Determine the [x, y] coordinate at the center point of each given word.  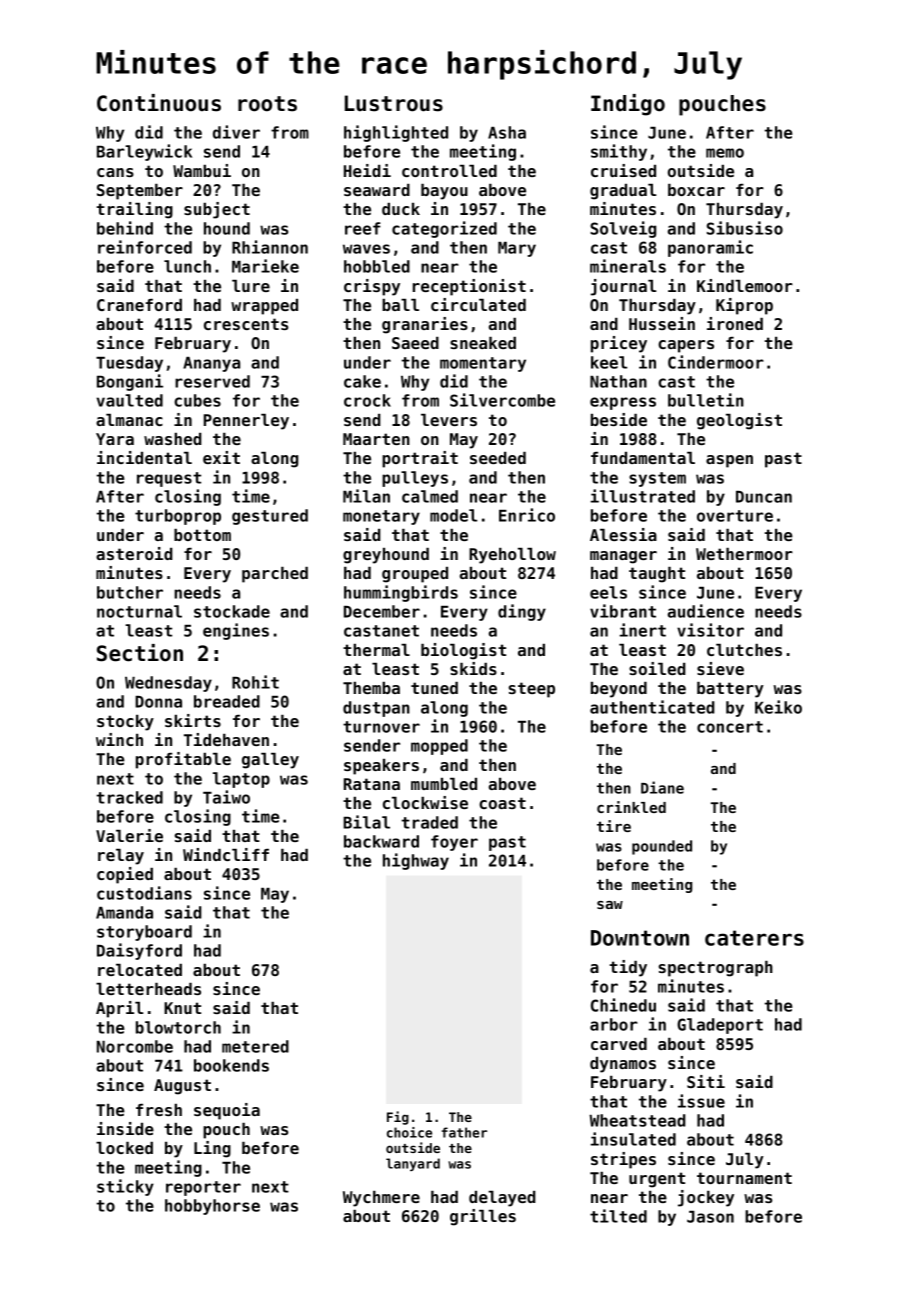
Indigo [628, 105]
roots [267, 104]
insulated [633, 1139]
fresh [159, 1110]
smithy [619, 152]
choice [409, 1132]
